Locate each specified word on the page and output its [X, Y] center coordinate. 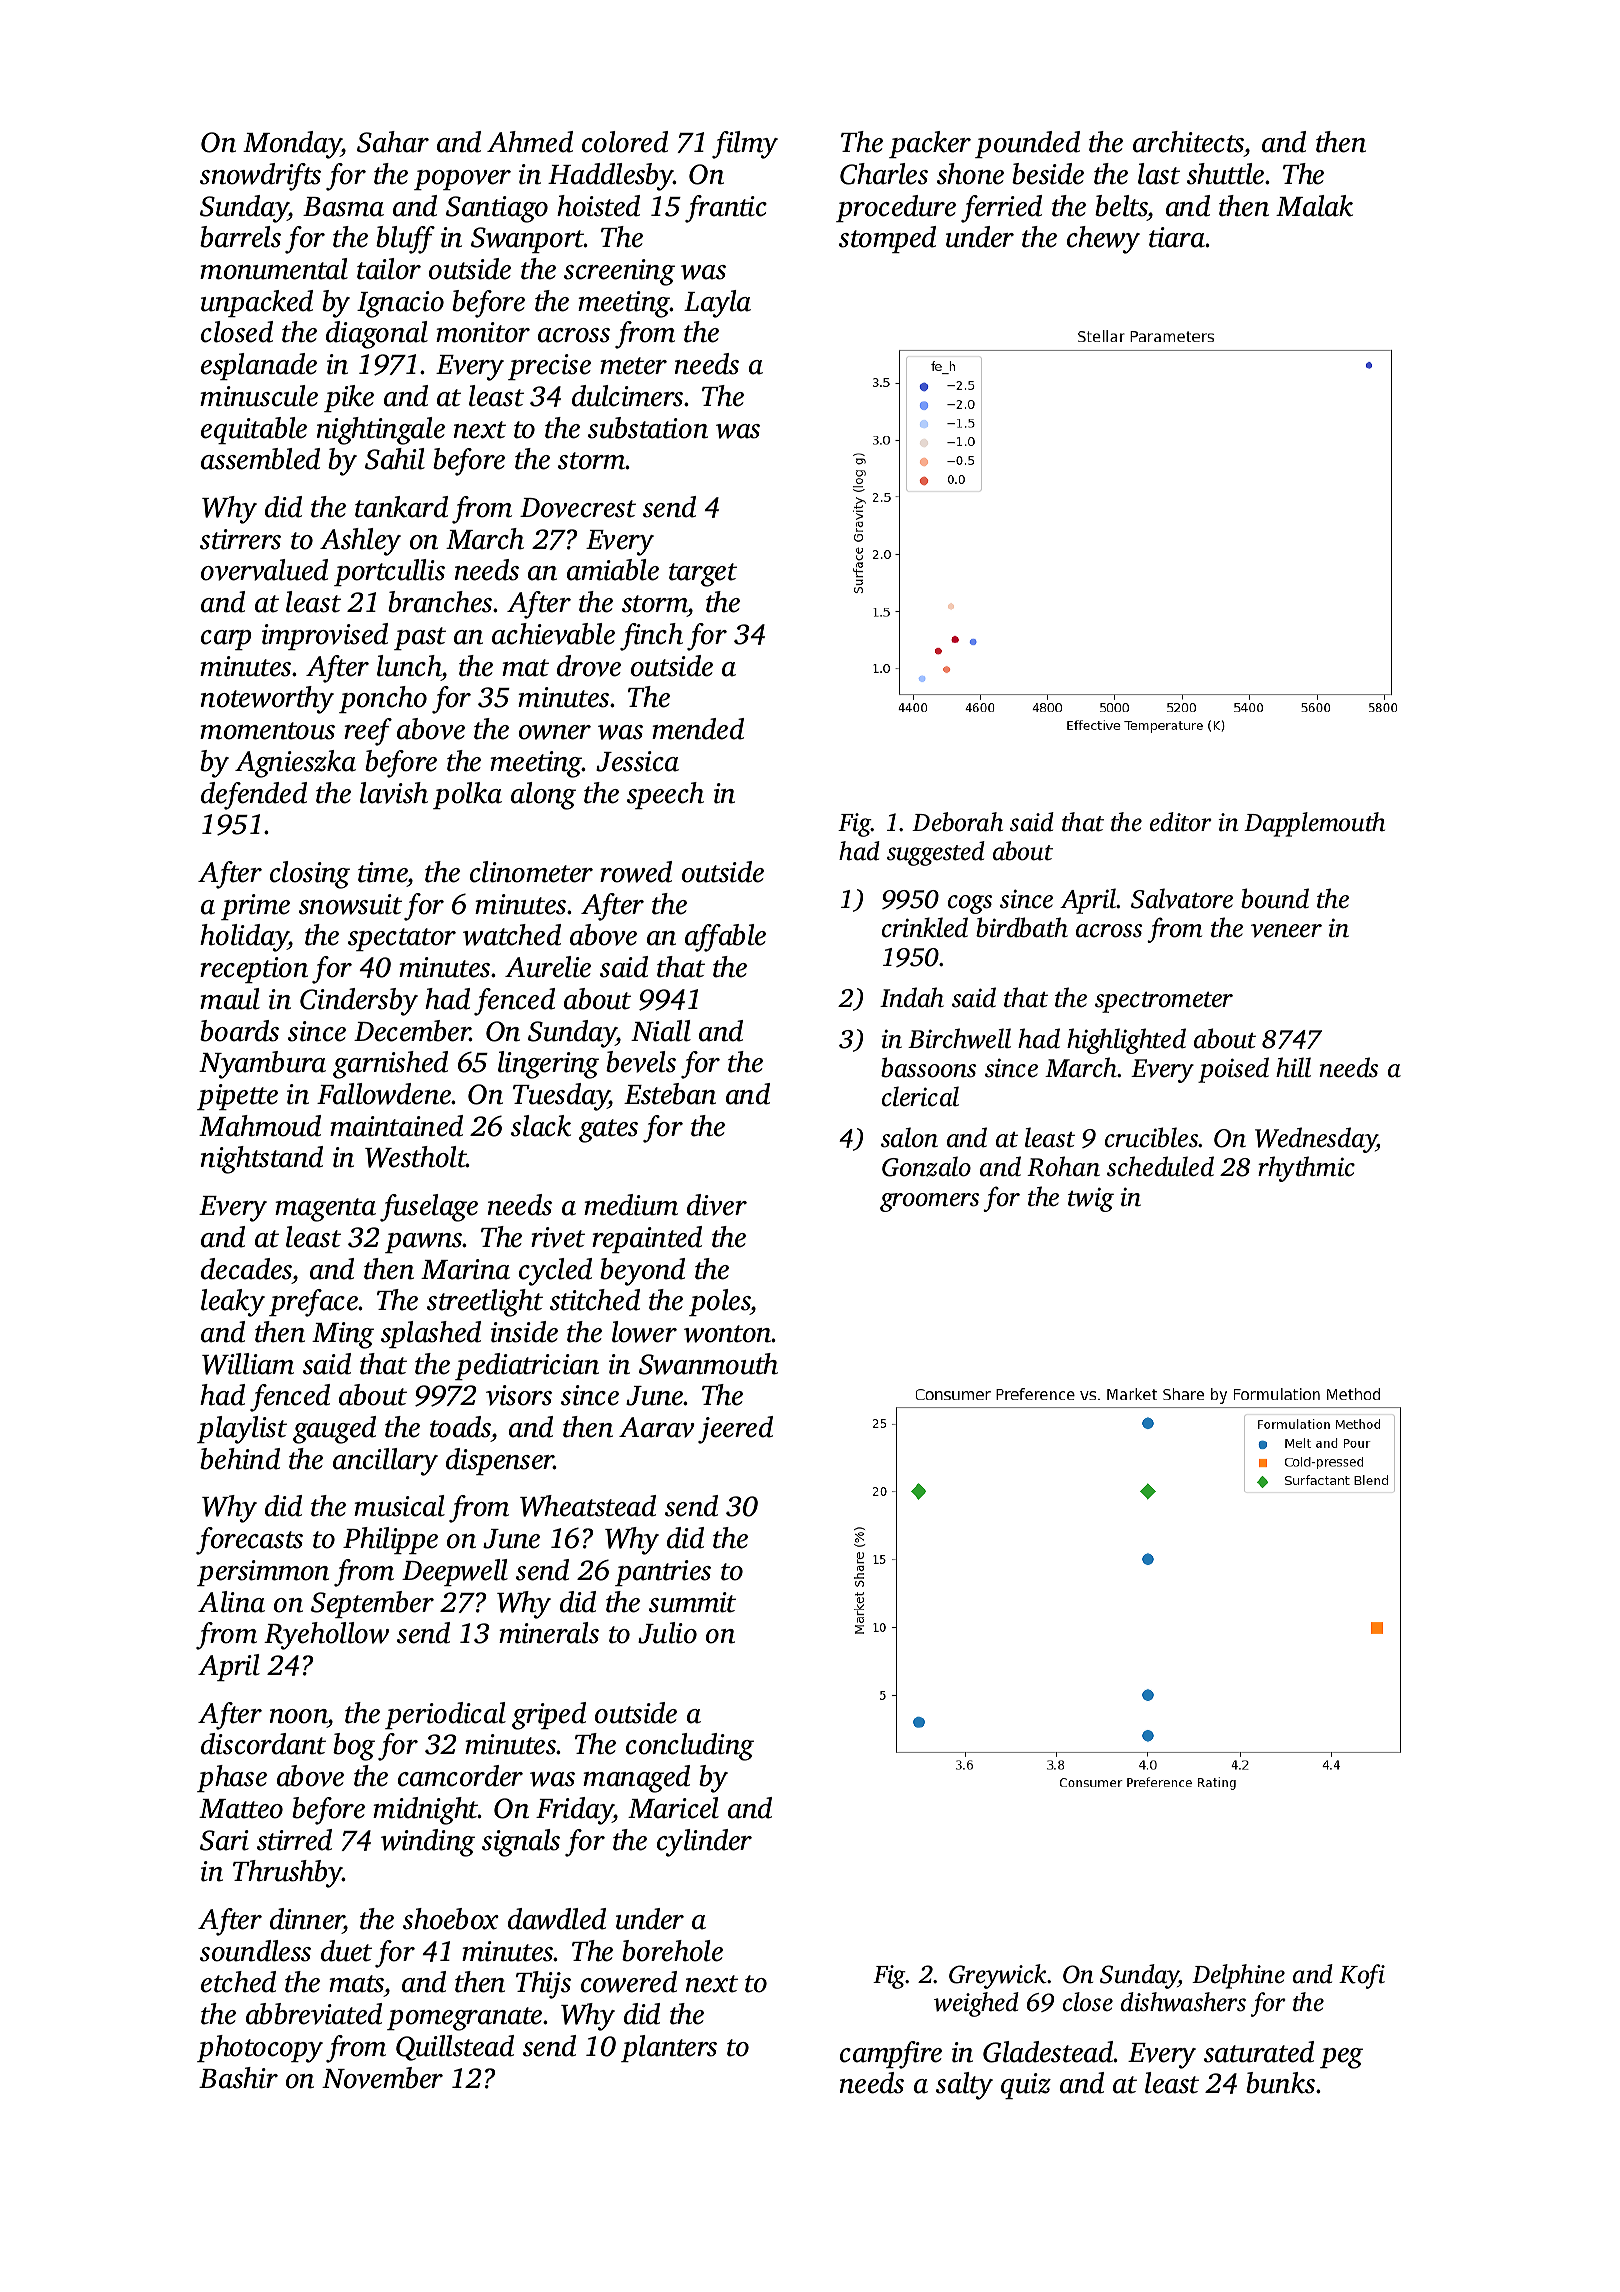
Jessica [637, 761]
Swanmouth [708, 1364]
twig [1091, 1199]
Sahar [393, 142]
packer [930, 144]
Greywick [998, 1976]
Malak [1314, 206]
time [383, 872]
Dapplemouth [1314, 824]
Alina [231, 1602]
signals [521, 1843]
